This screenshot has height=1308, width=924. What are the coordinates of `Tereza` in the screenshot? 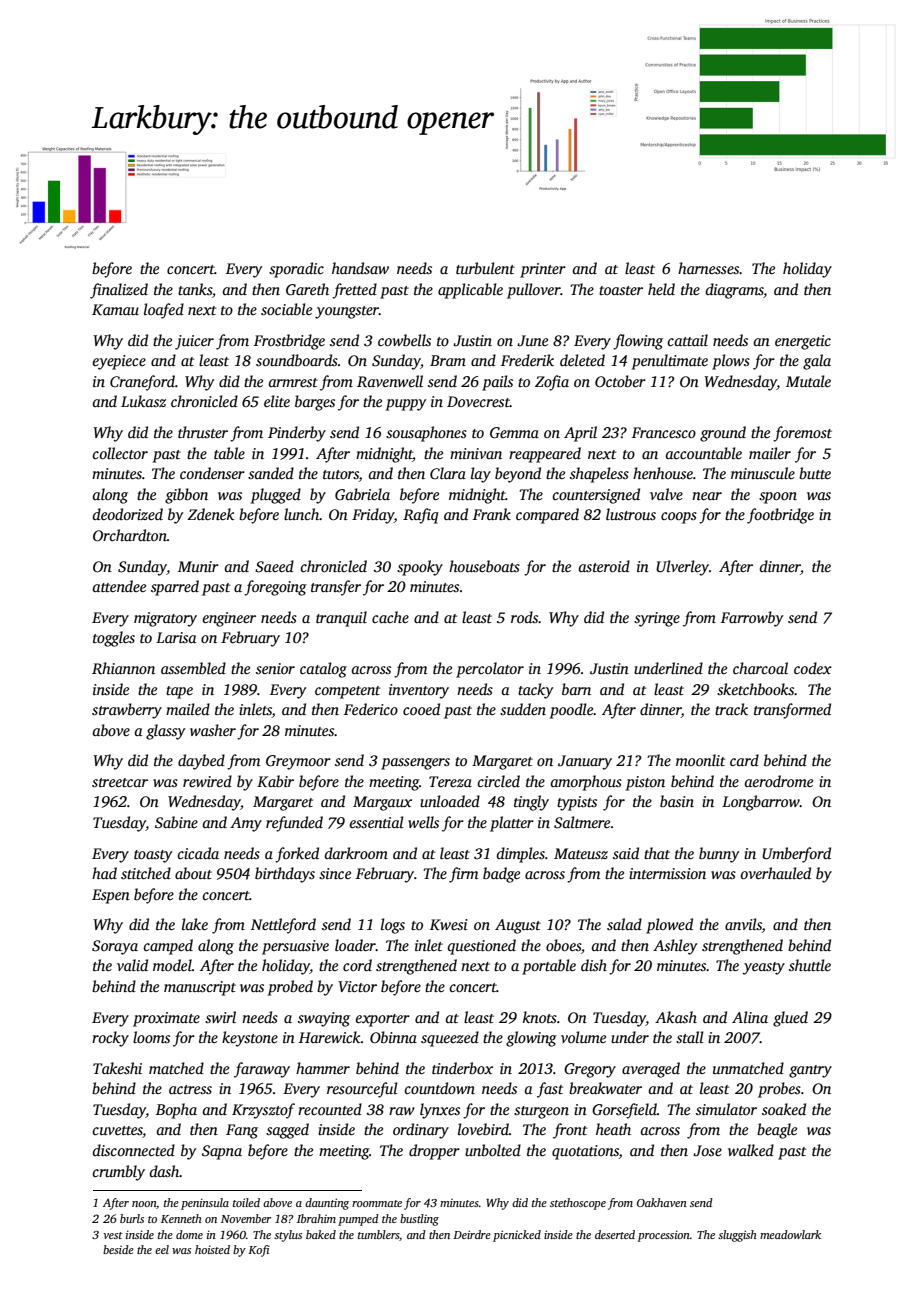 It's located at (450, 781).
